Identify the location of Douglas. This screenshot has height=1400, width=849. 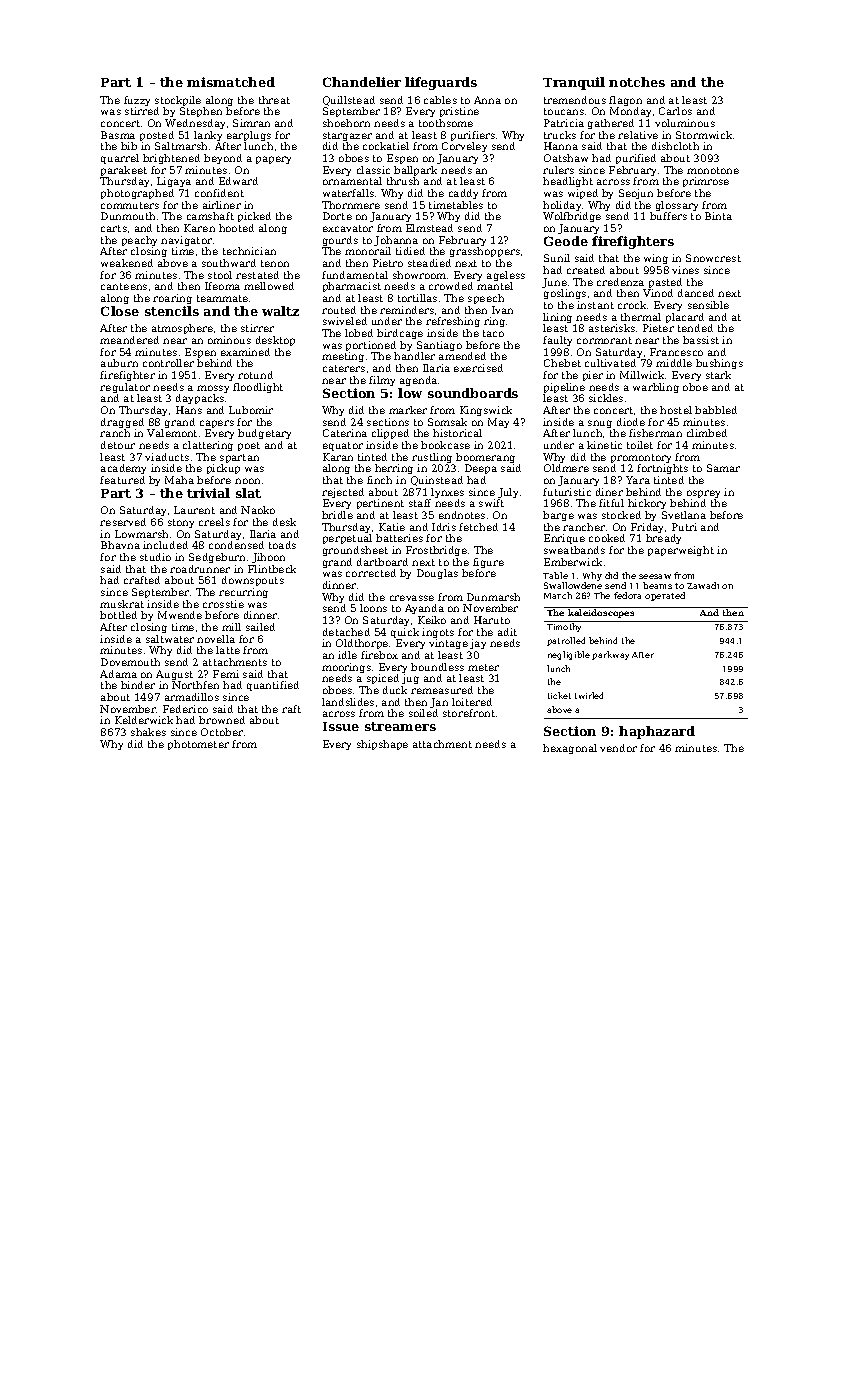
(437, 574).
